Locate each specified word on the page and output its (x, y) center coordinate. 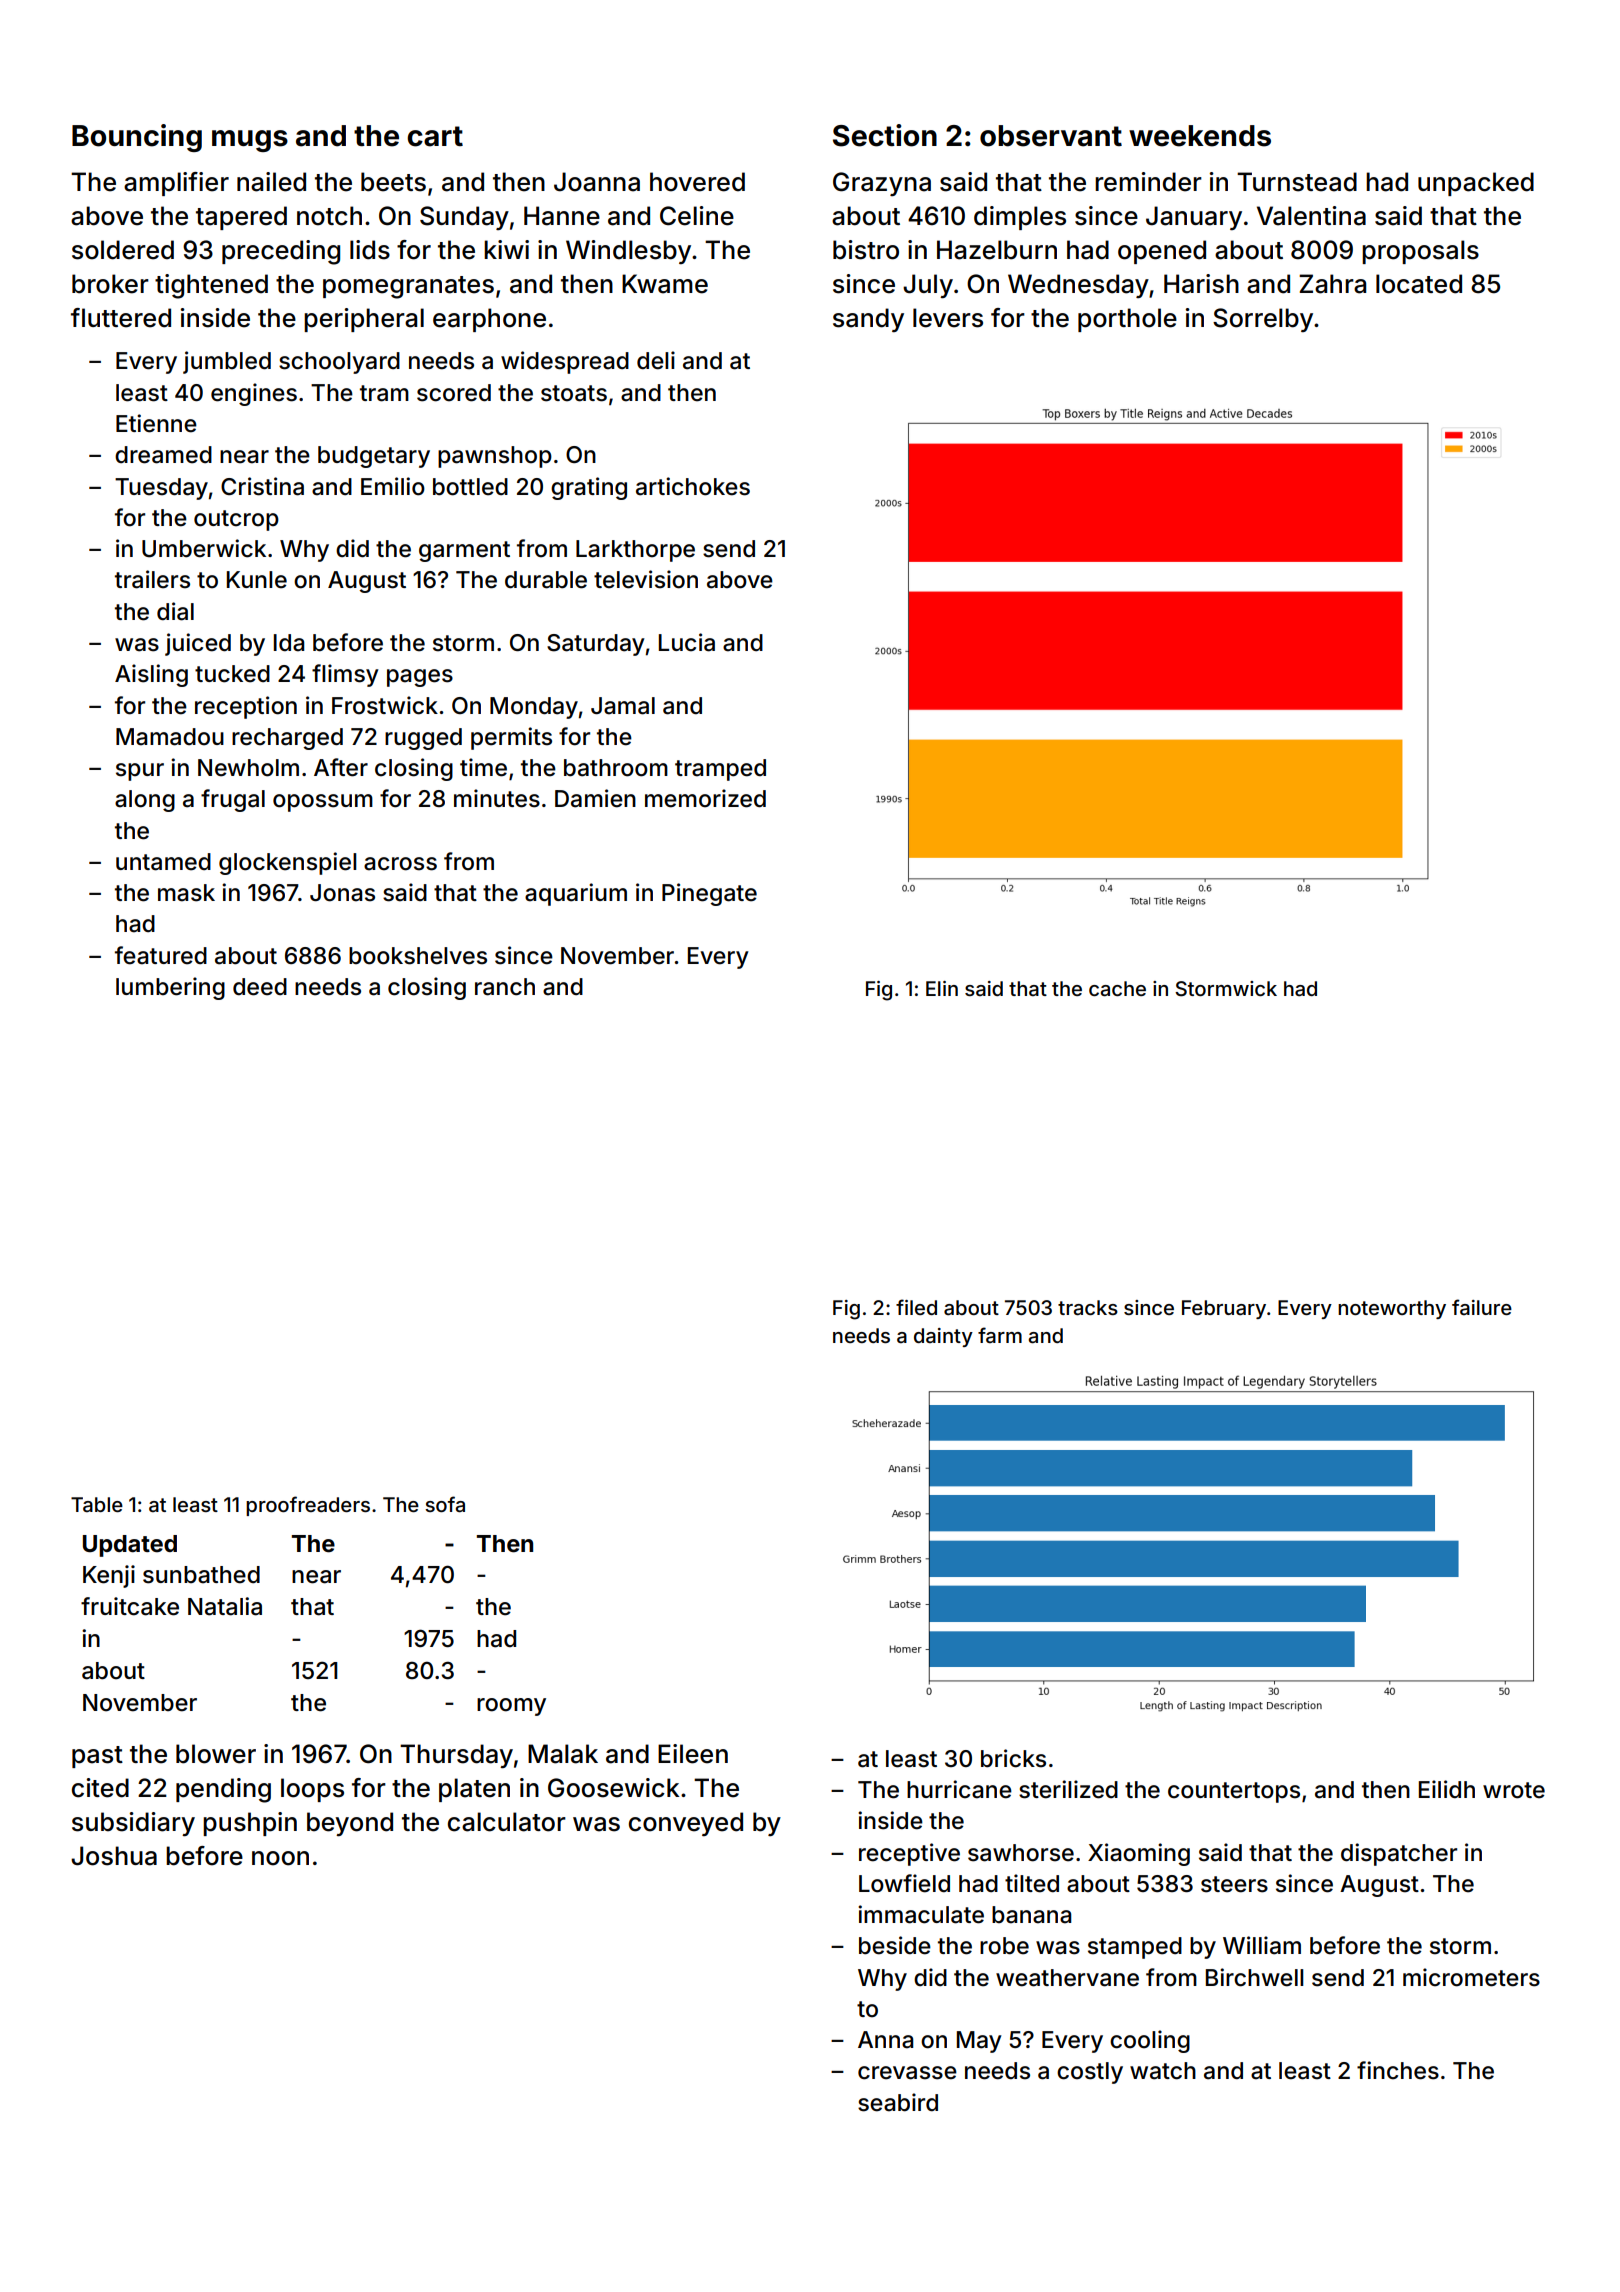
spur (140, 772)
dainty (943, 1337)
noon (280, 1858)
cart (435, 136)
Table (97, 1504)
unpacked (1476, 184)
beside (895, 1945)
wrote (1514, 1790)
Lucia (687, 642)
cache (1117, 989)
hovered (697, 182)
